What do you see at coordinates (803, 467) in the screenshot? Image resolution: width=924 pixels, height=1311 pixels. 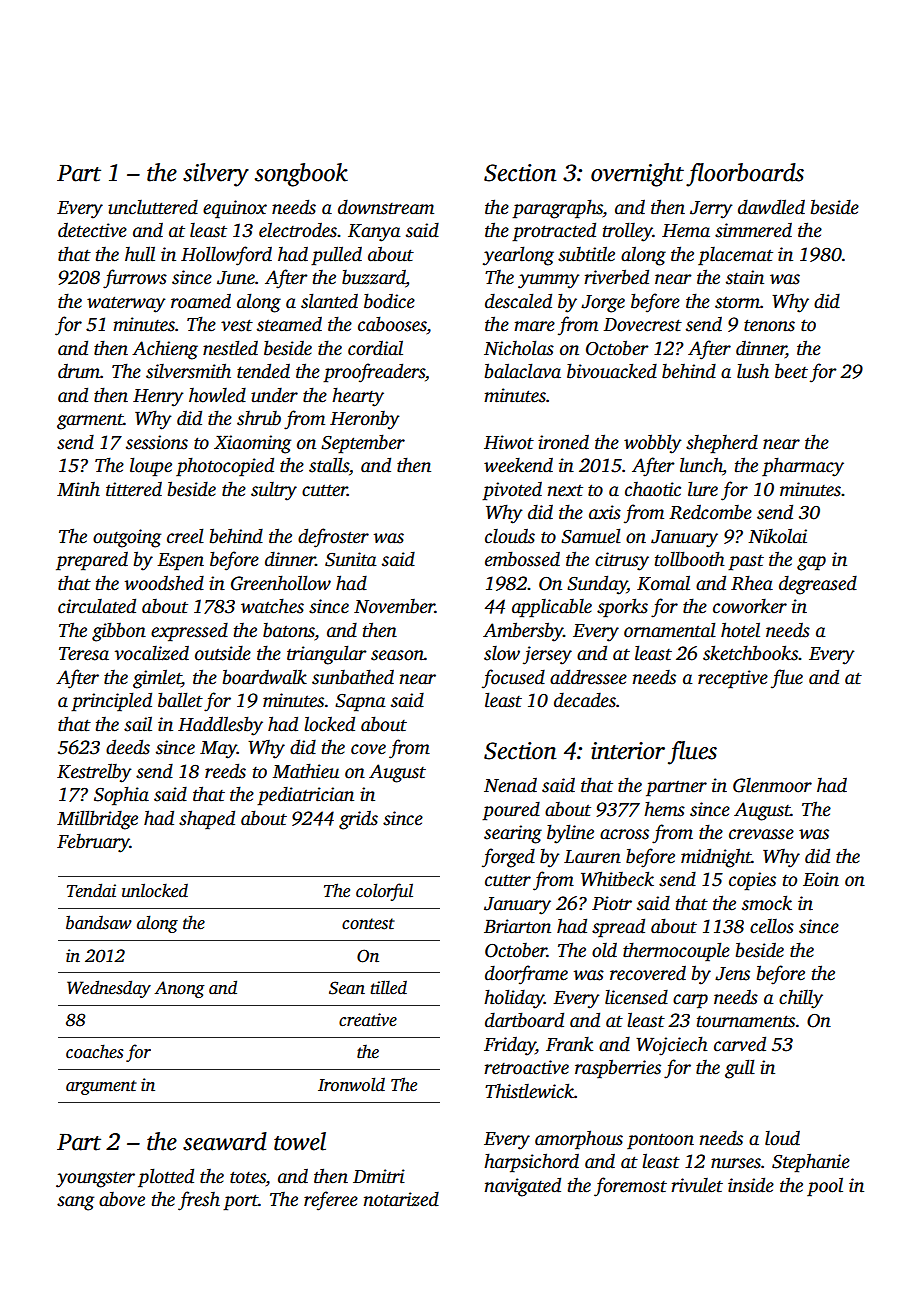 I see `pharmacy` at bounding box center [803, 467].
